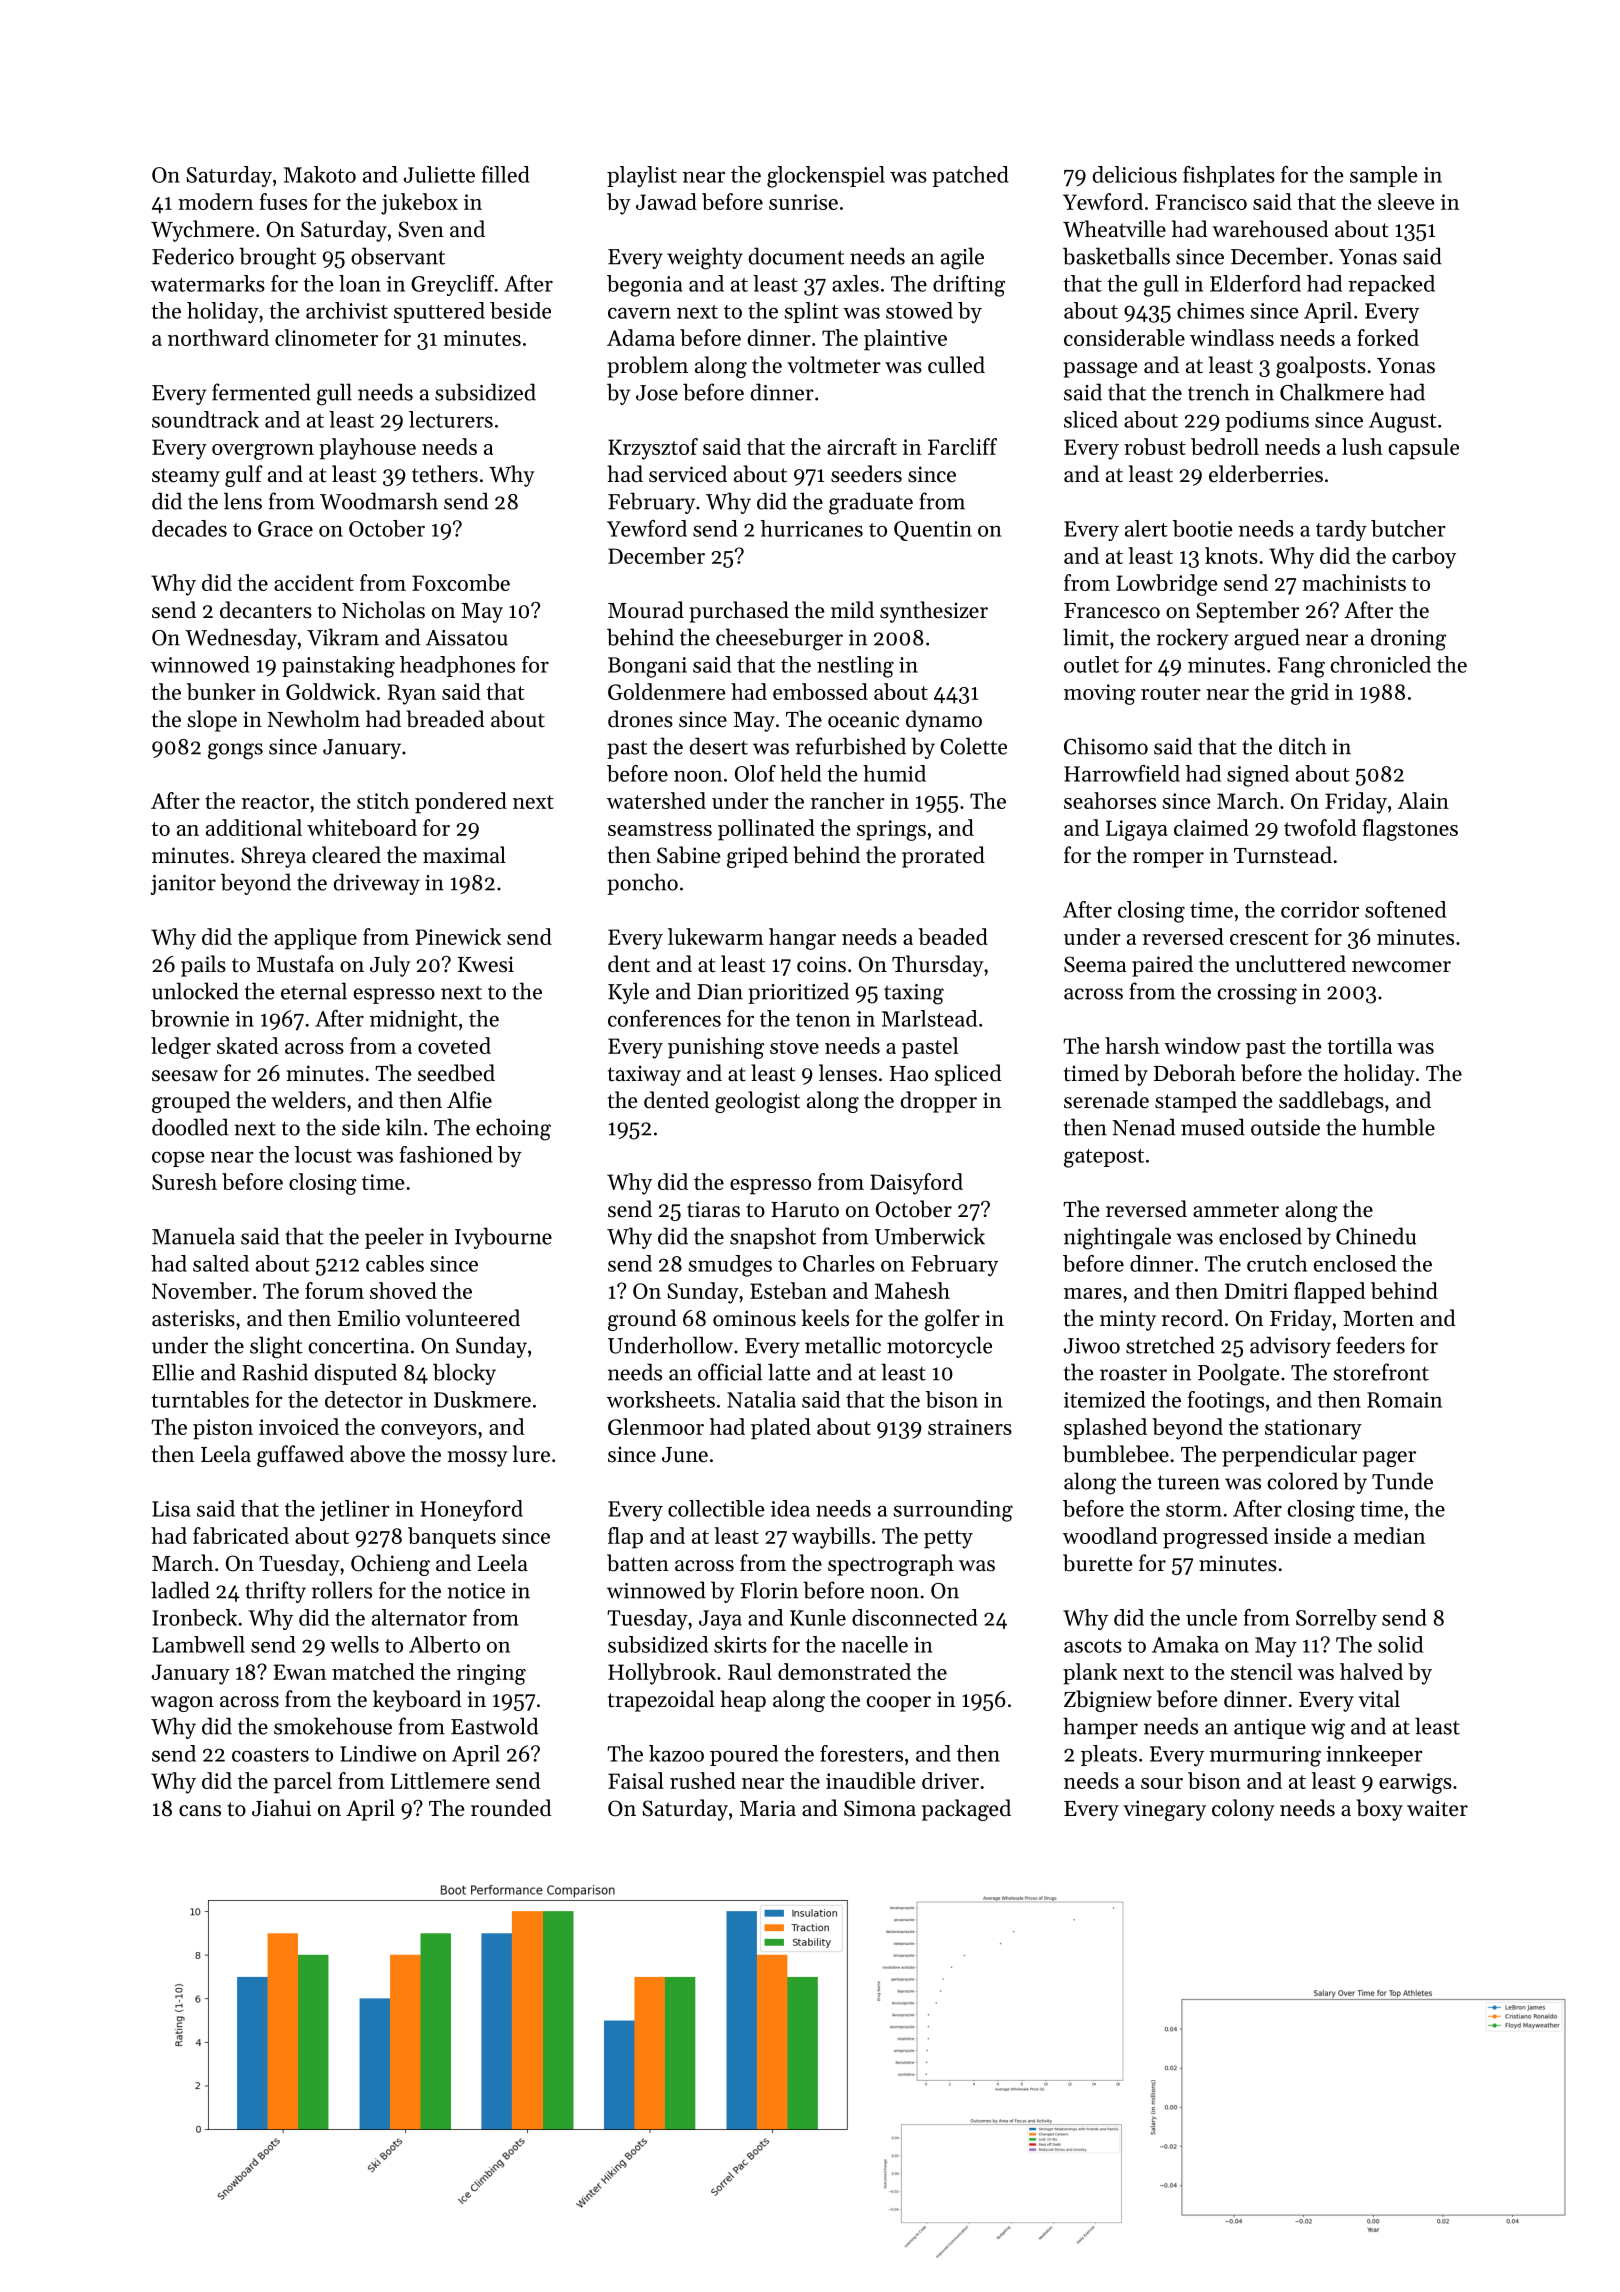  Describe the element at coordinates (303, 1783) in the screenshot. I see `parcel` at that location.
